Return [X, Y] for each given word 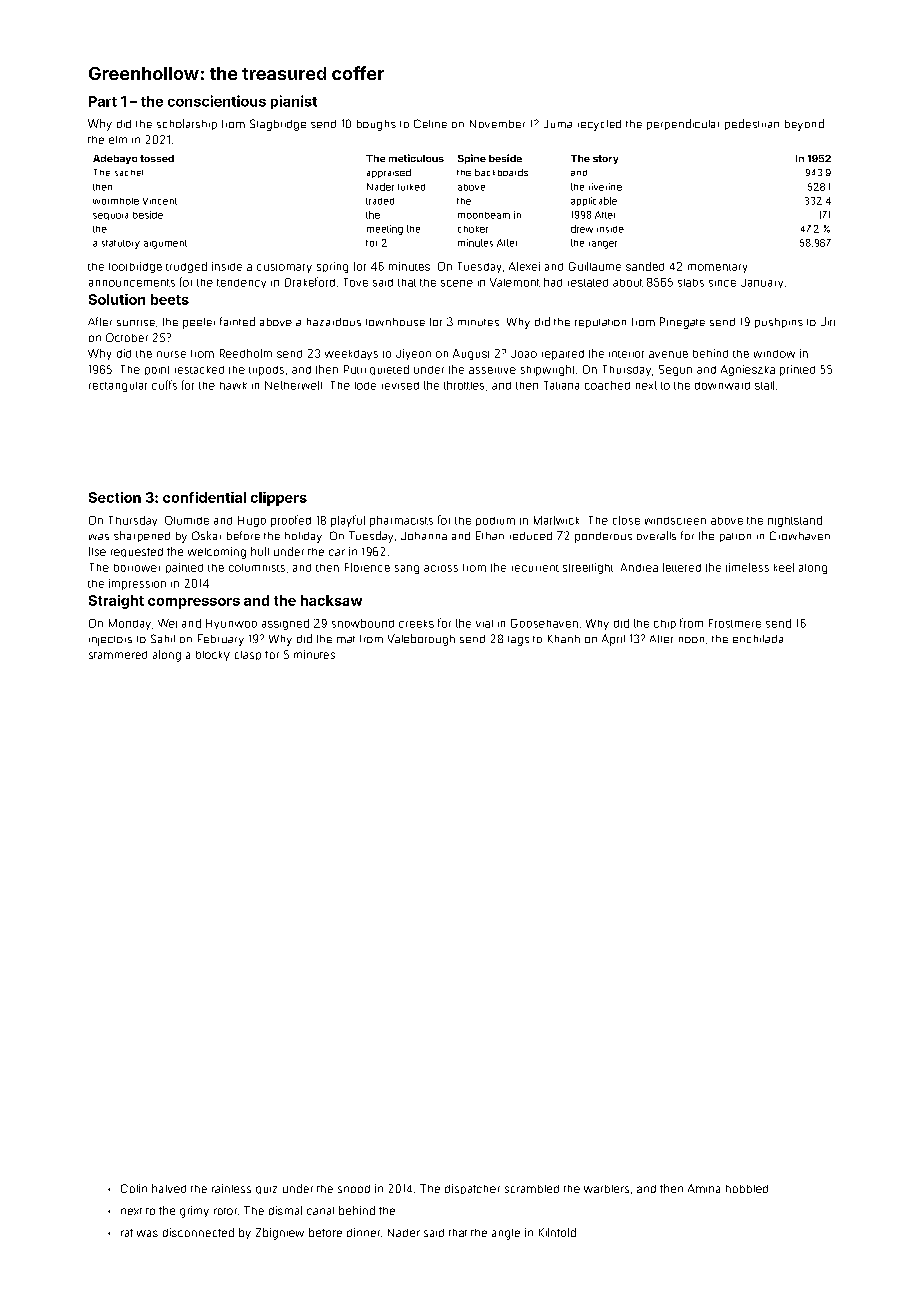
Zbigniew [280, 1234]
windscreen [675, 521]
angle [506, 1234]
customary [284, 268]
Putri [355, 369]
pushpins [779, 323]
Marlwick [556, 520]
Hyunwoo [231, 624]
